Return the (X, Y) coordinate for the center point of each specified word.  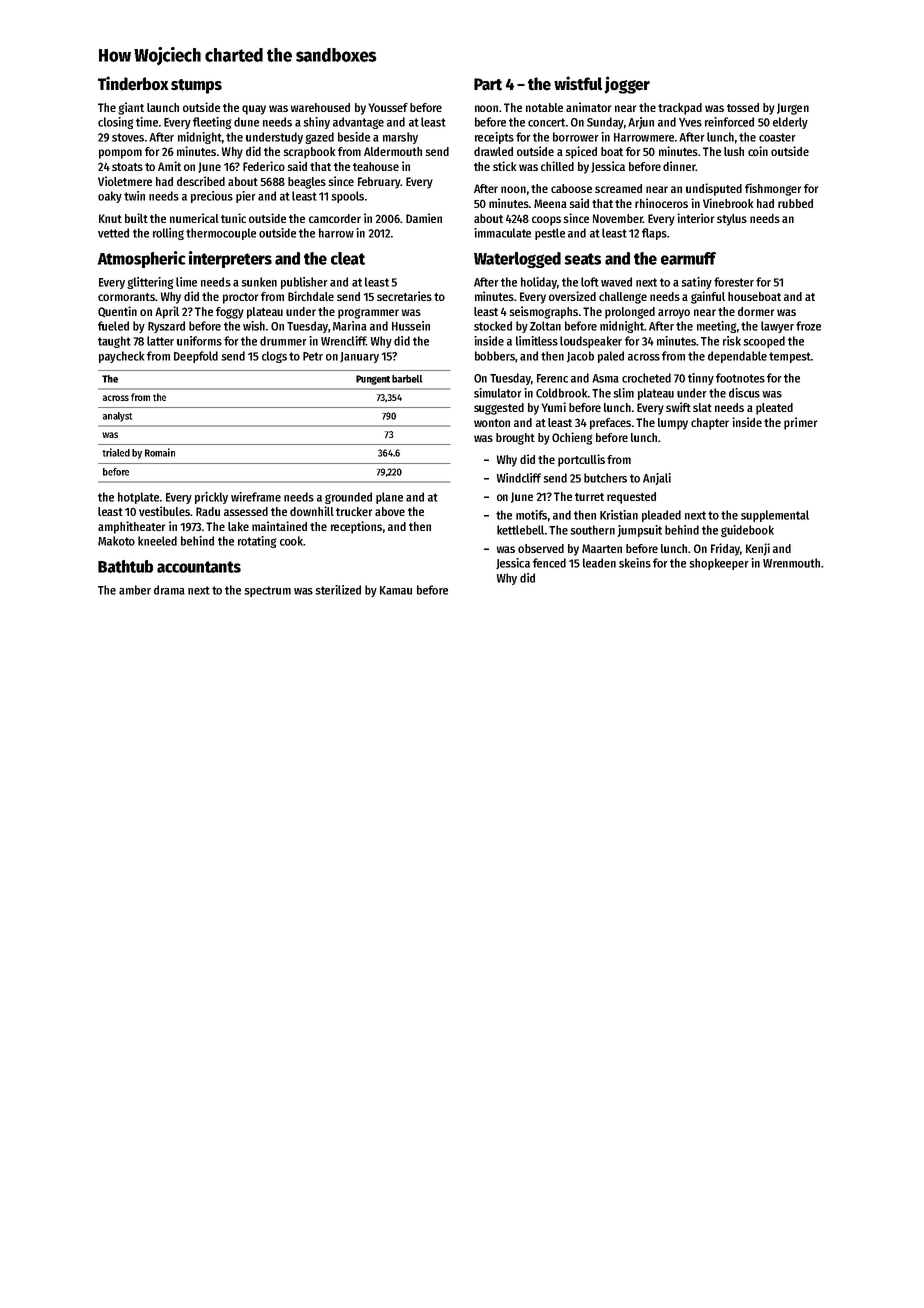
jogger (627, 85)
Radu (208, 511)
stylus (732, 220)
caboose (571, 188)
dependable (737, 357)
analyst (117, 417)
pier (246, 197)
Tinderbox (133, 83)
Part (488, 84)
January (359, 357)
